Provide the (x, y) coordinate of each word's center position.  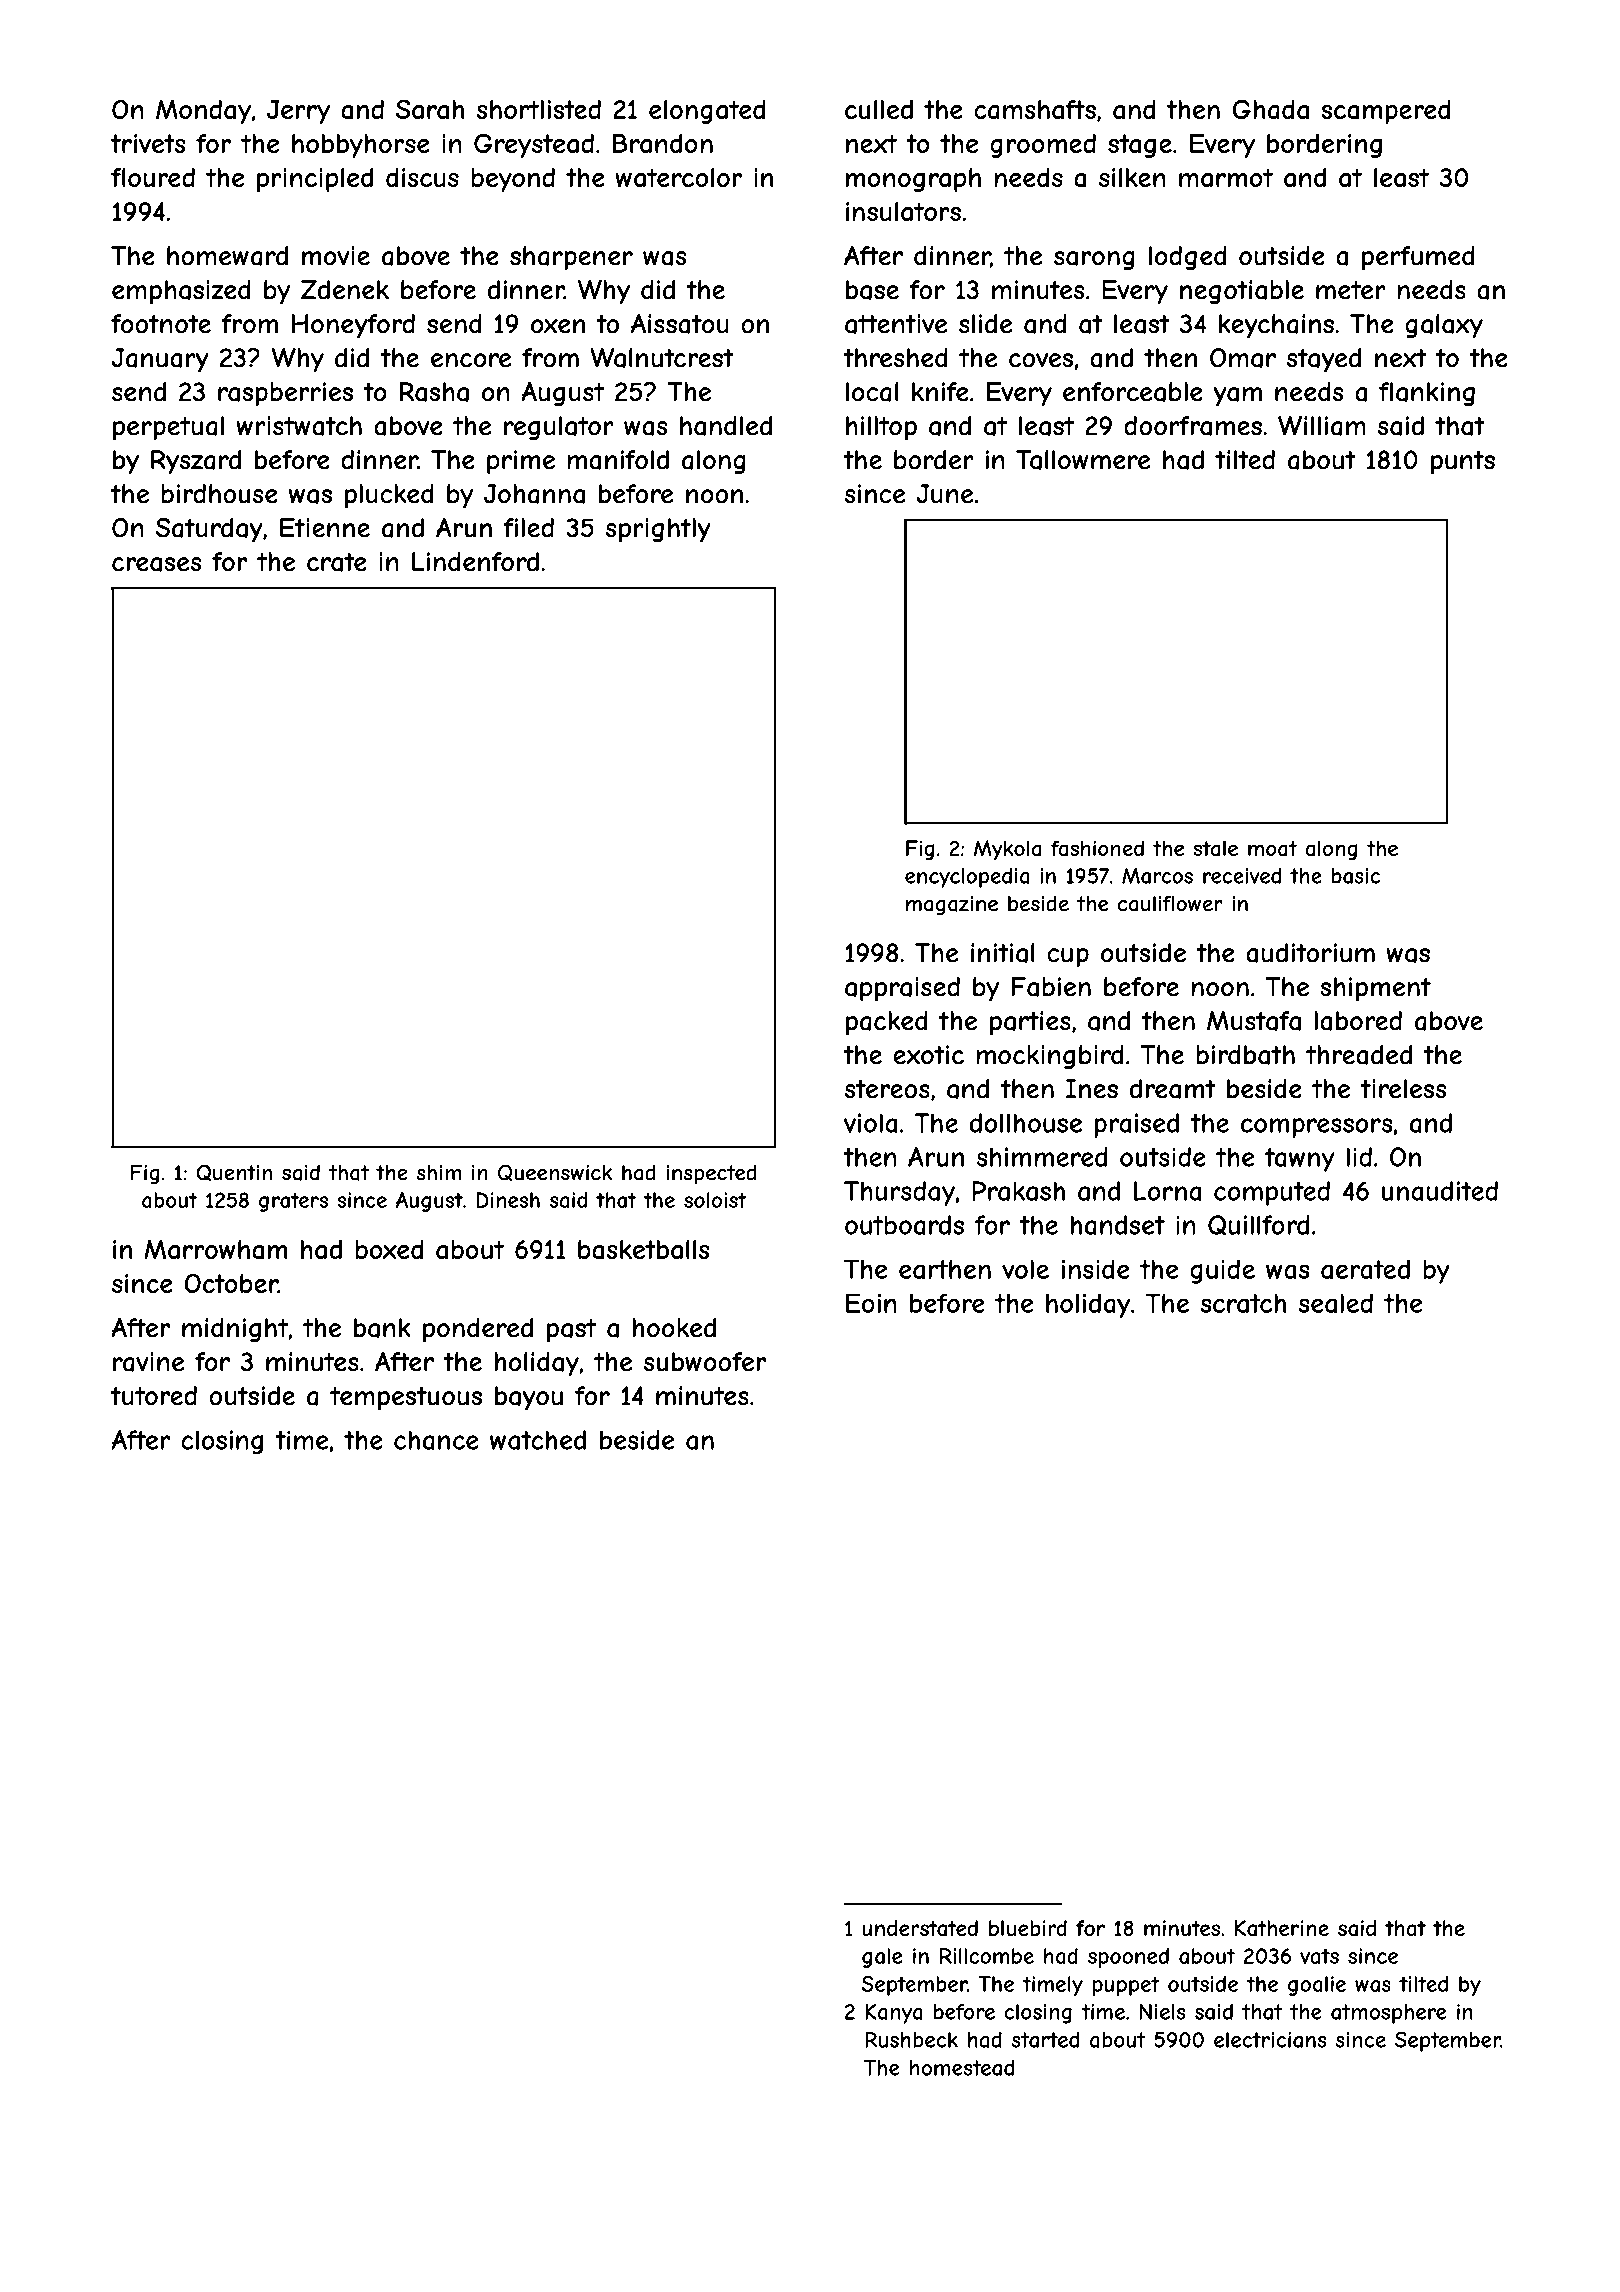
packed (887, 1023)
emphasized (181, 292)
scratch (1243, 1303)
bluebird (1028, 1928)
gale (882, 1958)
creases (156, 564)
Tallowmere (1083, 460)
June (945, 494)
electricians (1270, 2040)
